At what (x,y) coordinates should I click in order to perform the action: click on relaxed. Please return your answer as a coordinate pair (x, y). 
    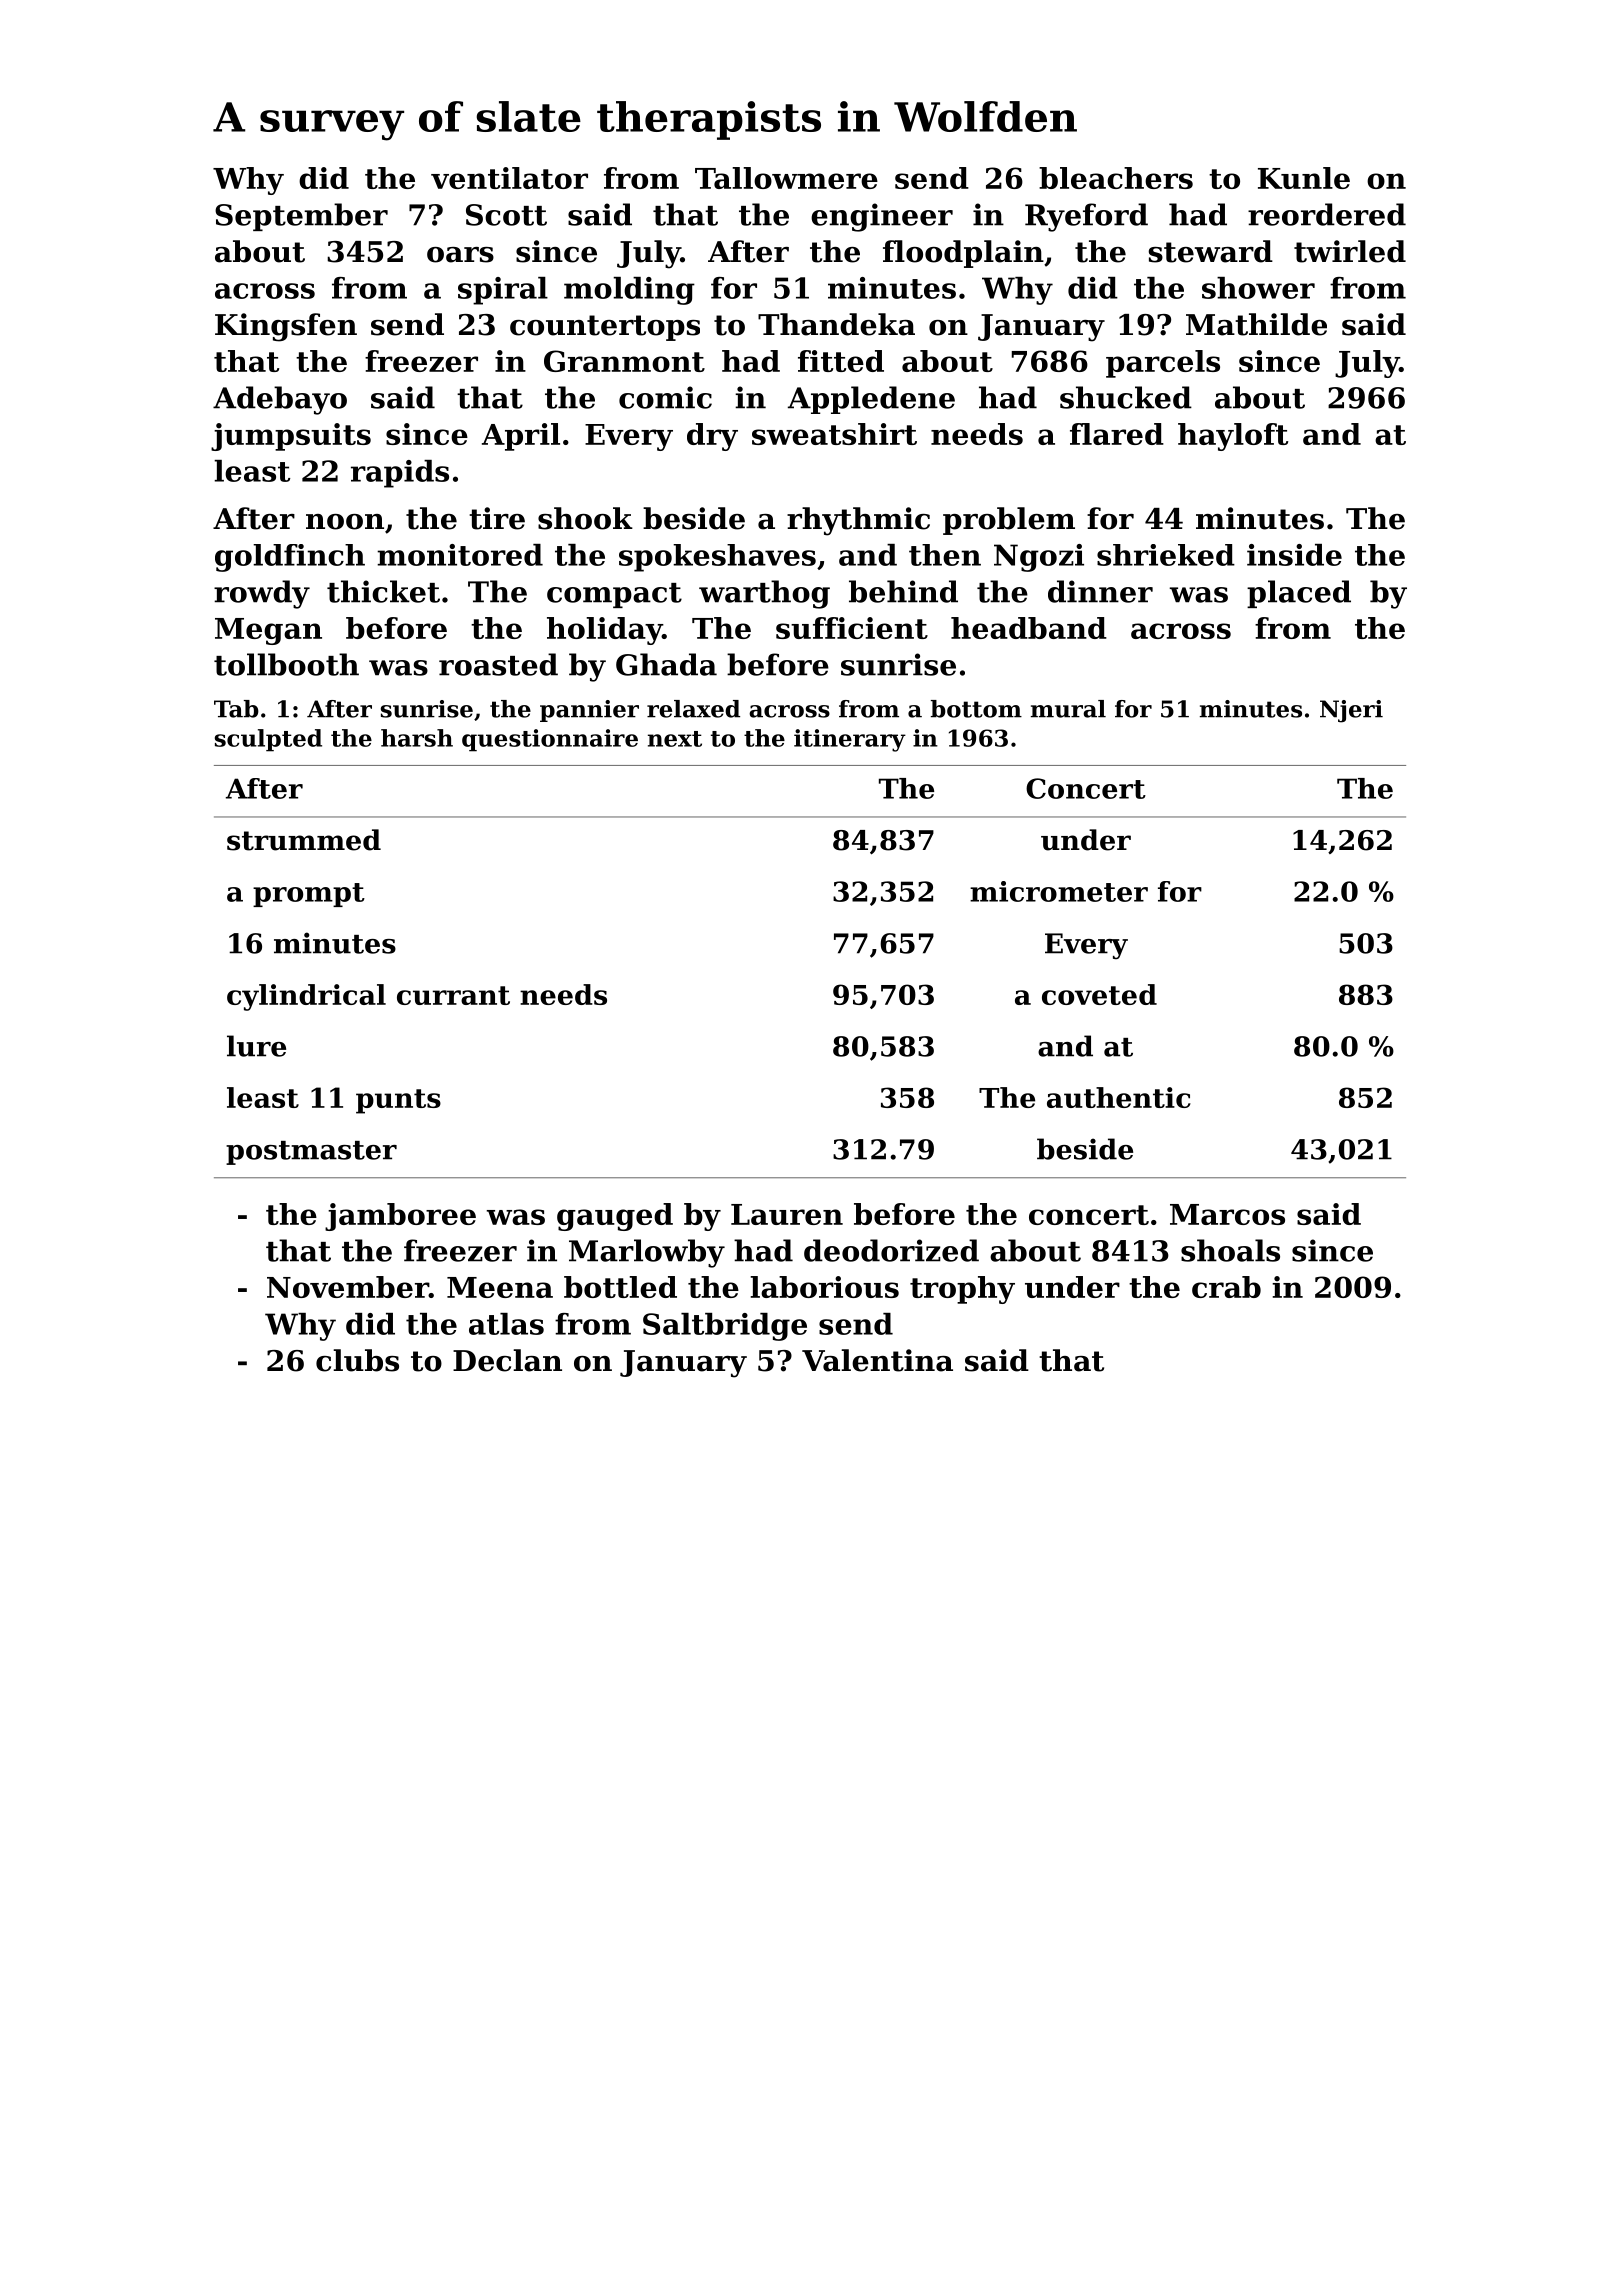
    Looking at the image, I should click on (693, 709).
